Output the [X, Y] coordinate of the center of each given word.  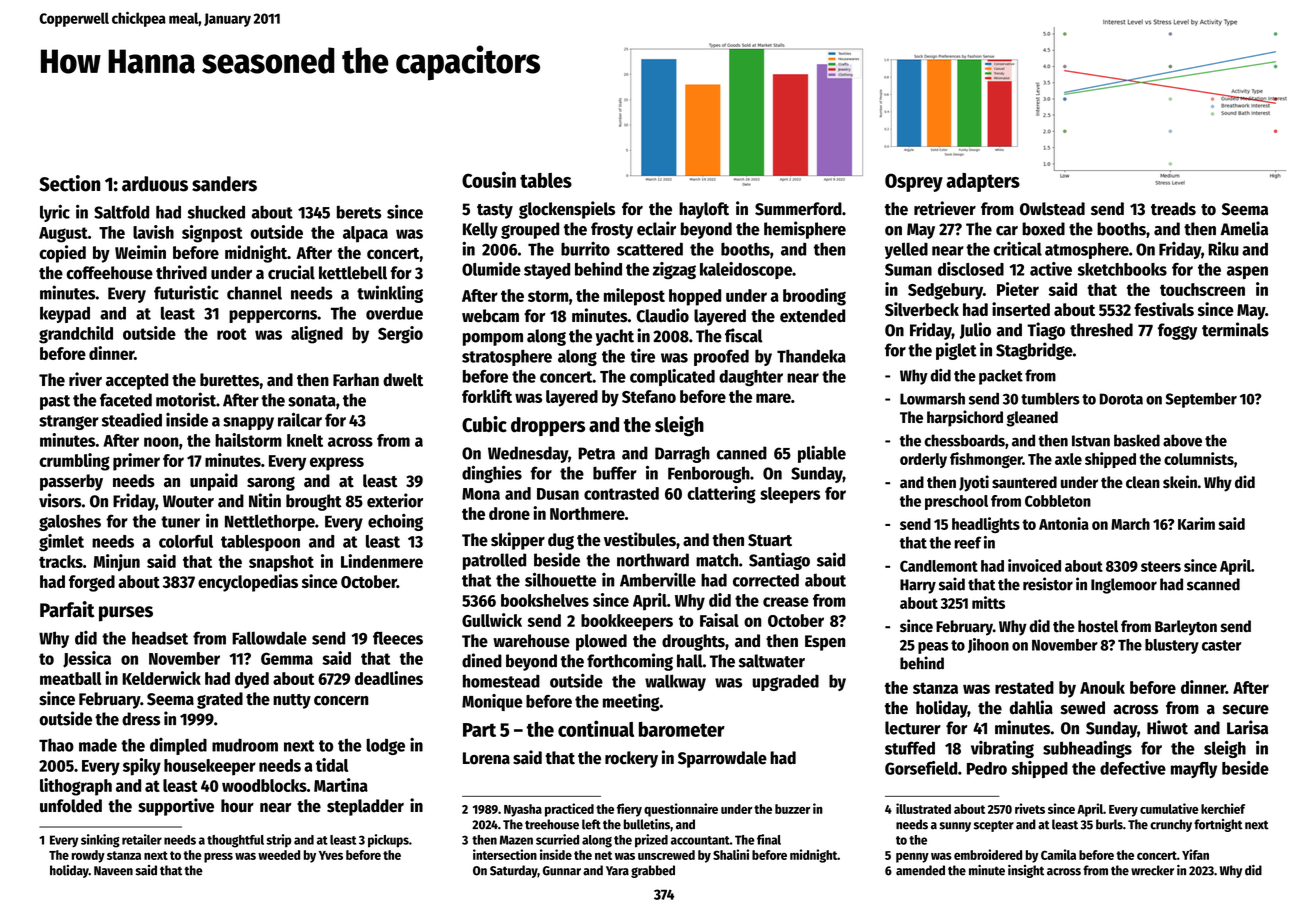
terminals [1235, 329]
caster [1221, 645]
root [232, 334]
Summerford [798, 209]
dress [141, 719]
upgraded [785, 682]
